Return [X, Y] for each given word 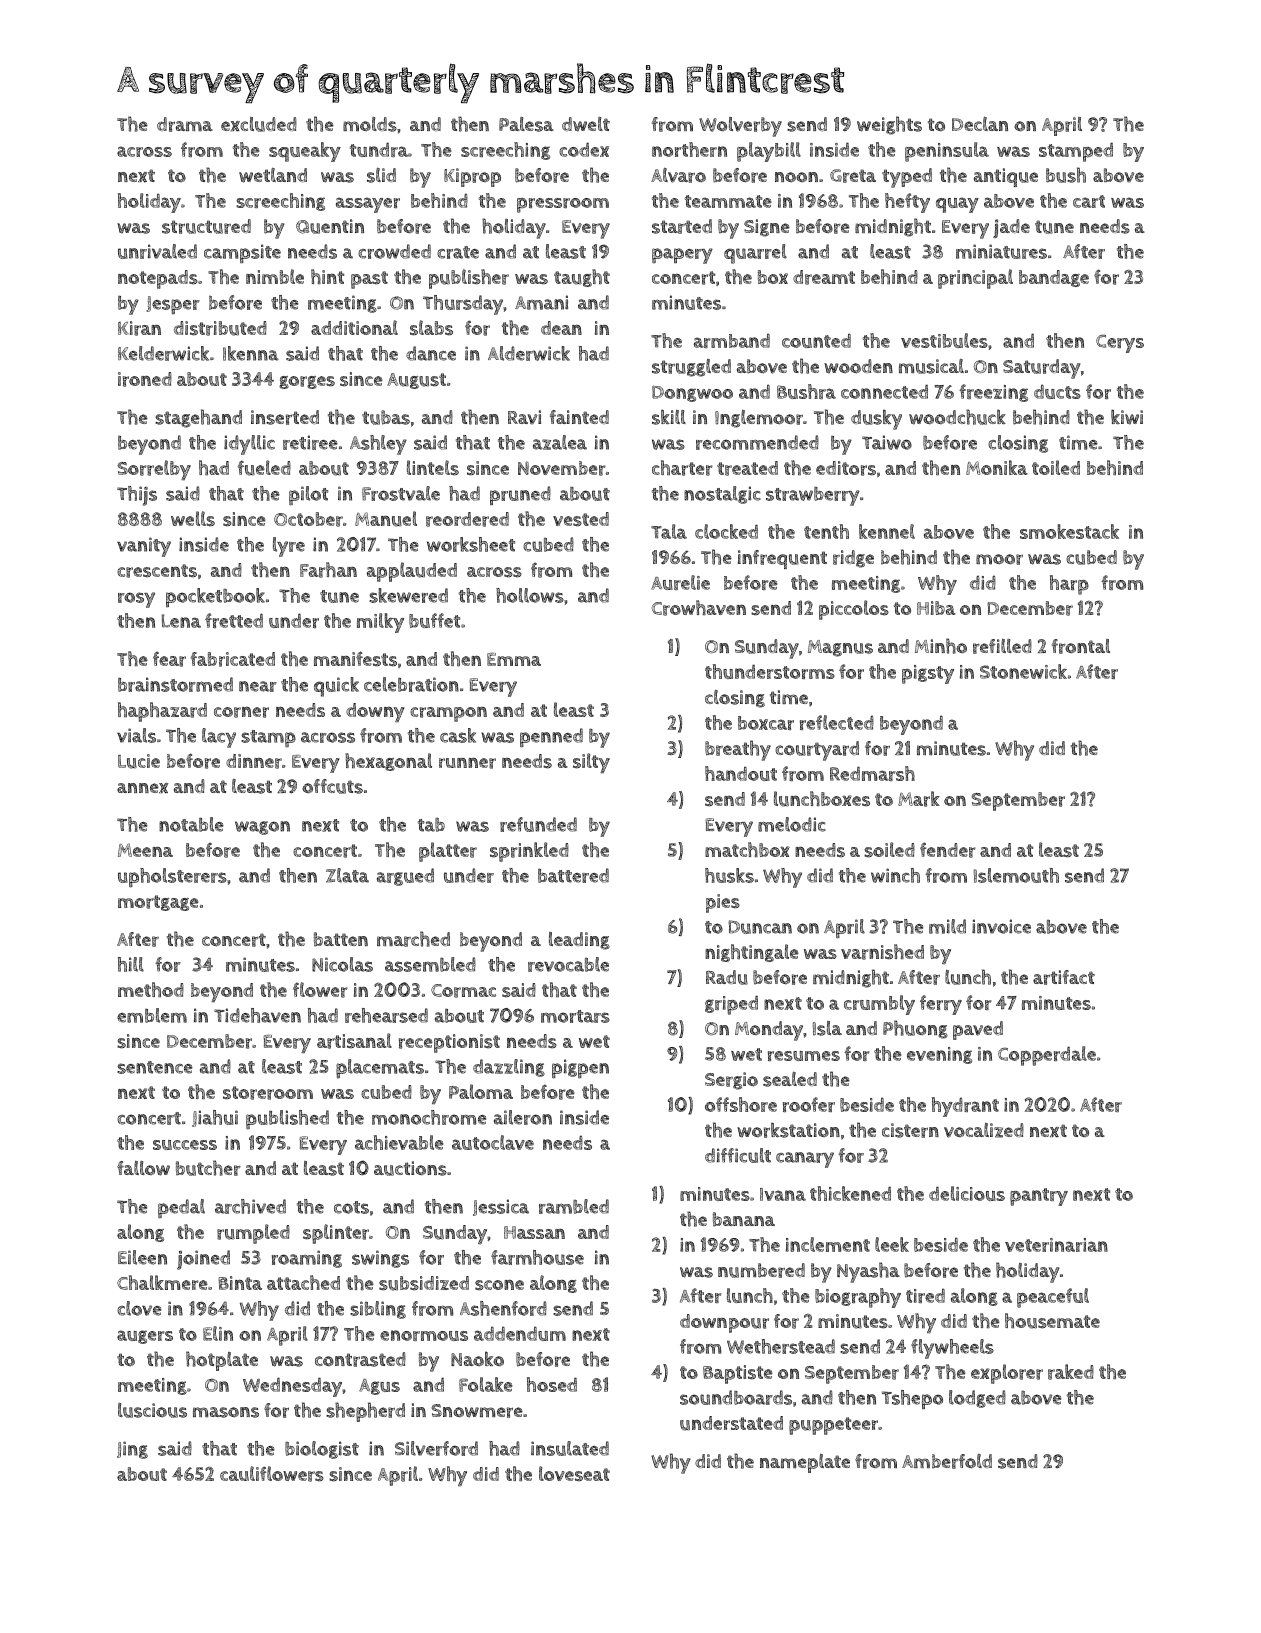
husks [729, 875]
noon [796, 177]
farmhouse [537, 1257]
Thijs [137, 496]
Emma [514, 659]
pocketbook [215, 597]
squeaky [305, 152]
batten [341, 939]
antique [1006, 177]
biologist [322, 1450]
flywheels [952, 1349]
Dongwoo [692, 393]
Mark [919, 799]
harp [1069, 585]
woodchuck [957, 417]
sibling [378, 1310]
